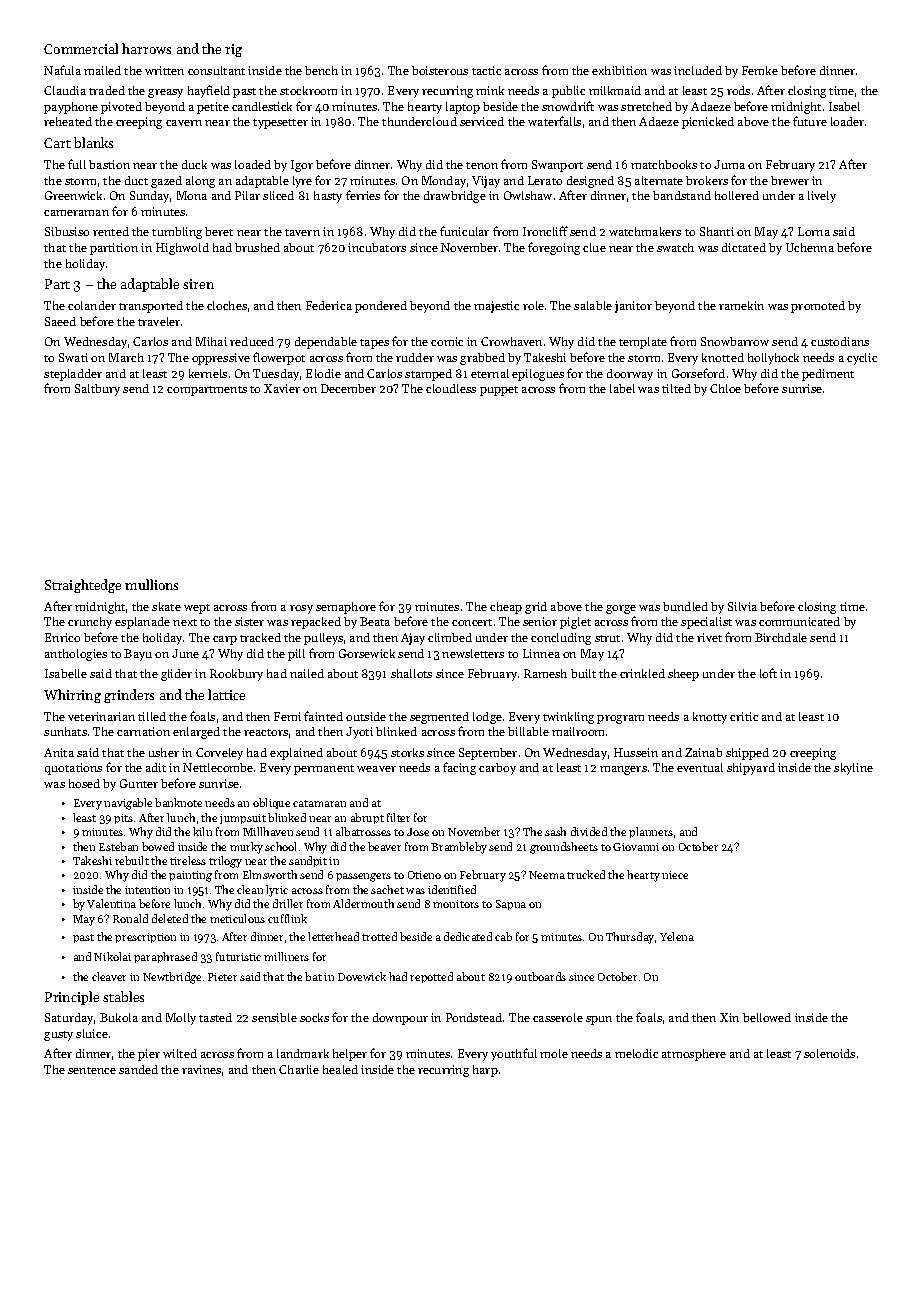 This screenshot has height=1308, width=924. Describe the element at coordinates (554, 1053) in the screenshot. I see `mole` at that location.
